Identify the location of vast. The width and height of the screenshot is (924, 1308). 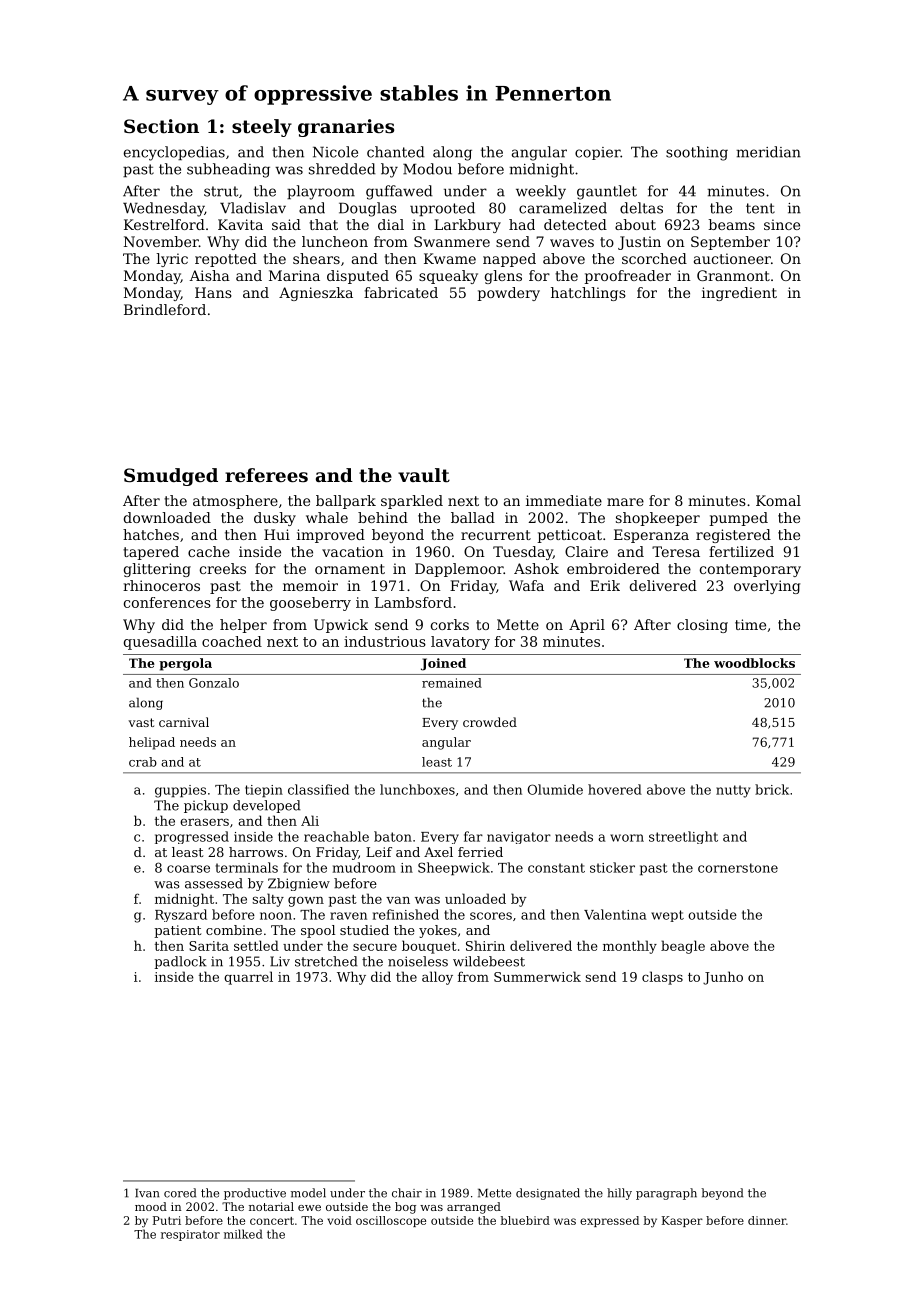
(141, 722).
